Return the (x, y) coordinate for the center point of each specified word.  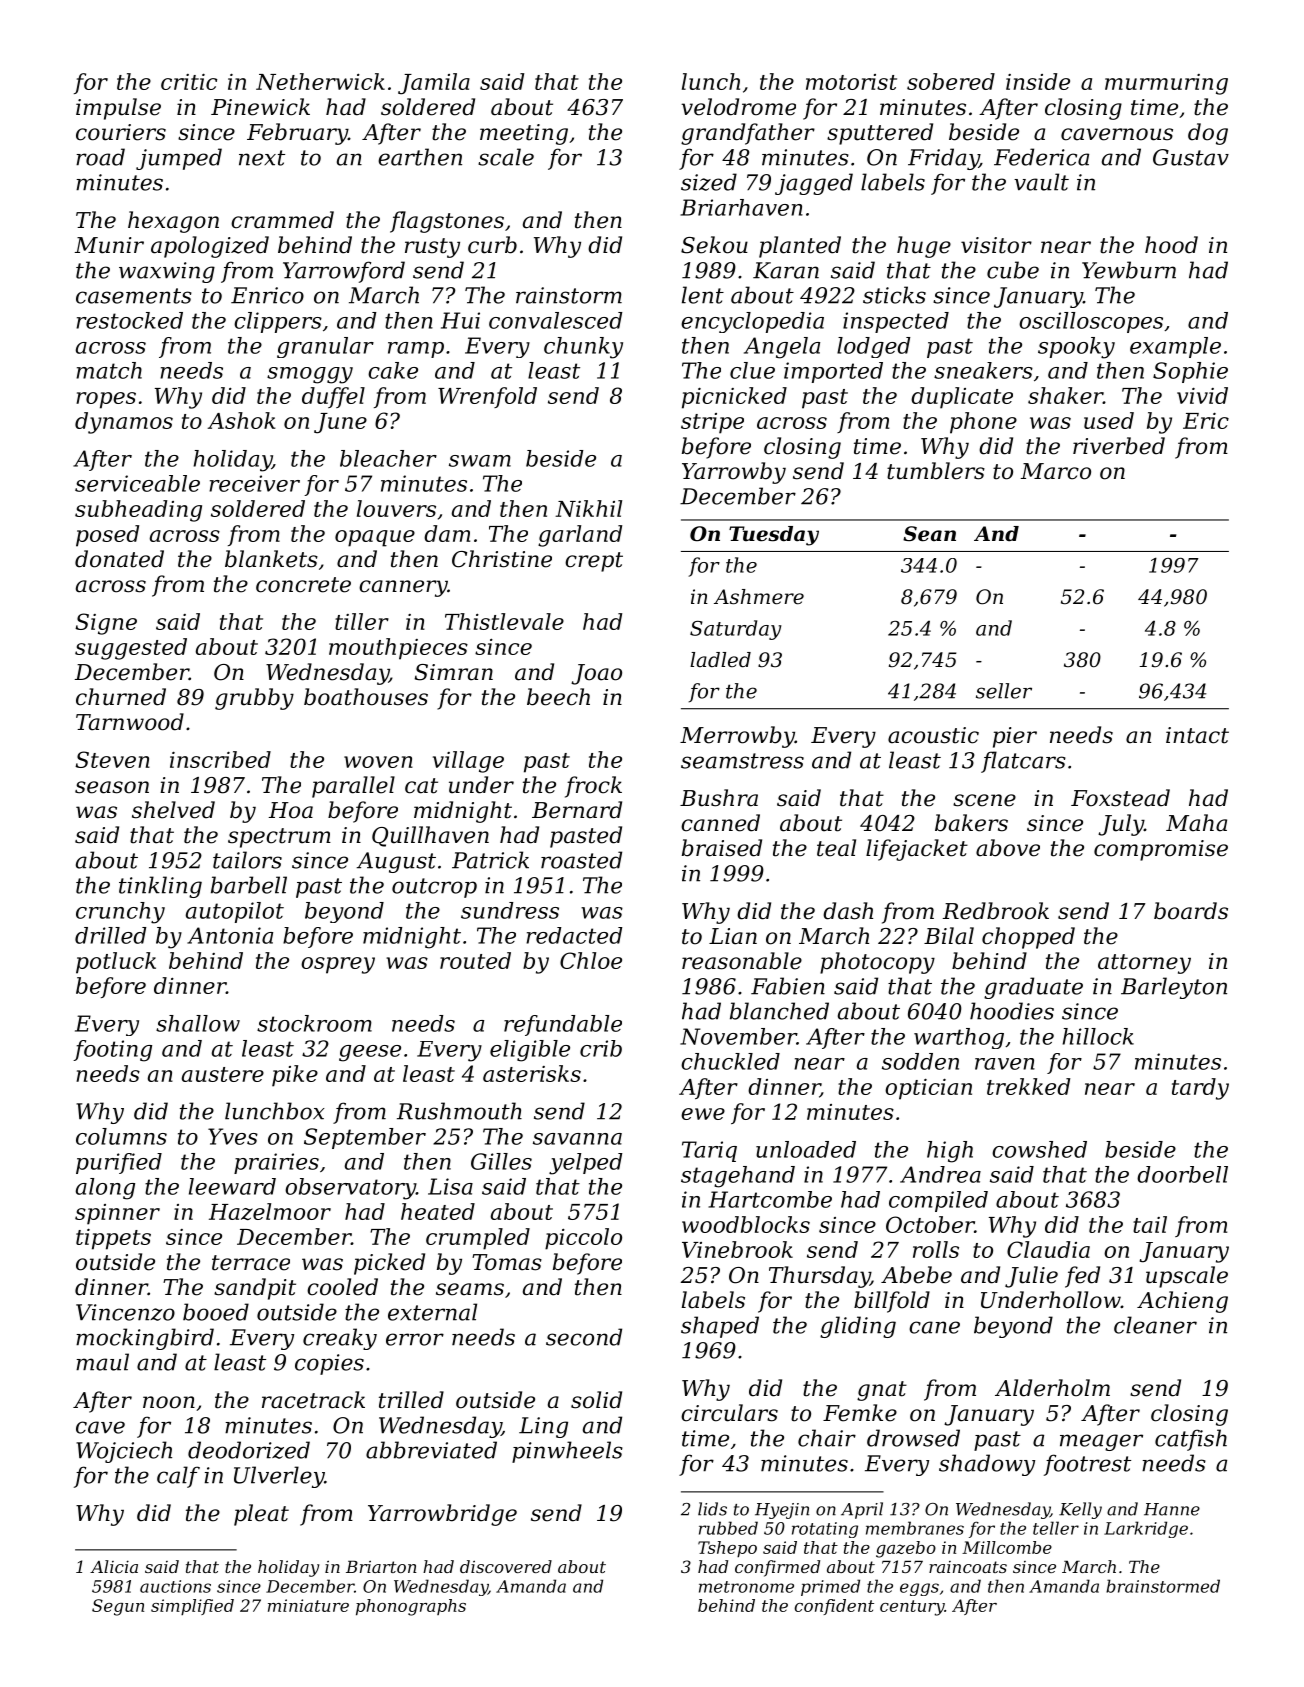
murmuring (1166, 84)
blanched (779, 1011)
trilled (411, 1400)
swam (480, 461)
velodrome (738, 107)
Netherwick (320, 81)
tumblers (936, 471)
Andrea (940, 1174)
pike (295, 1076)
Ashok (241, 420)
